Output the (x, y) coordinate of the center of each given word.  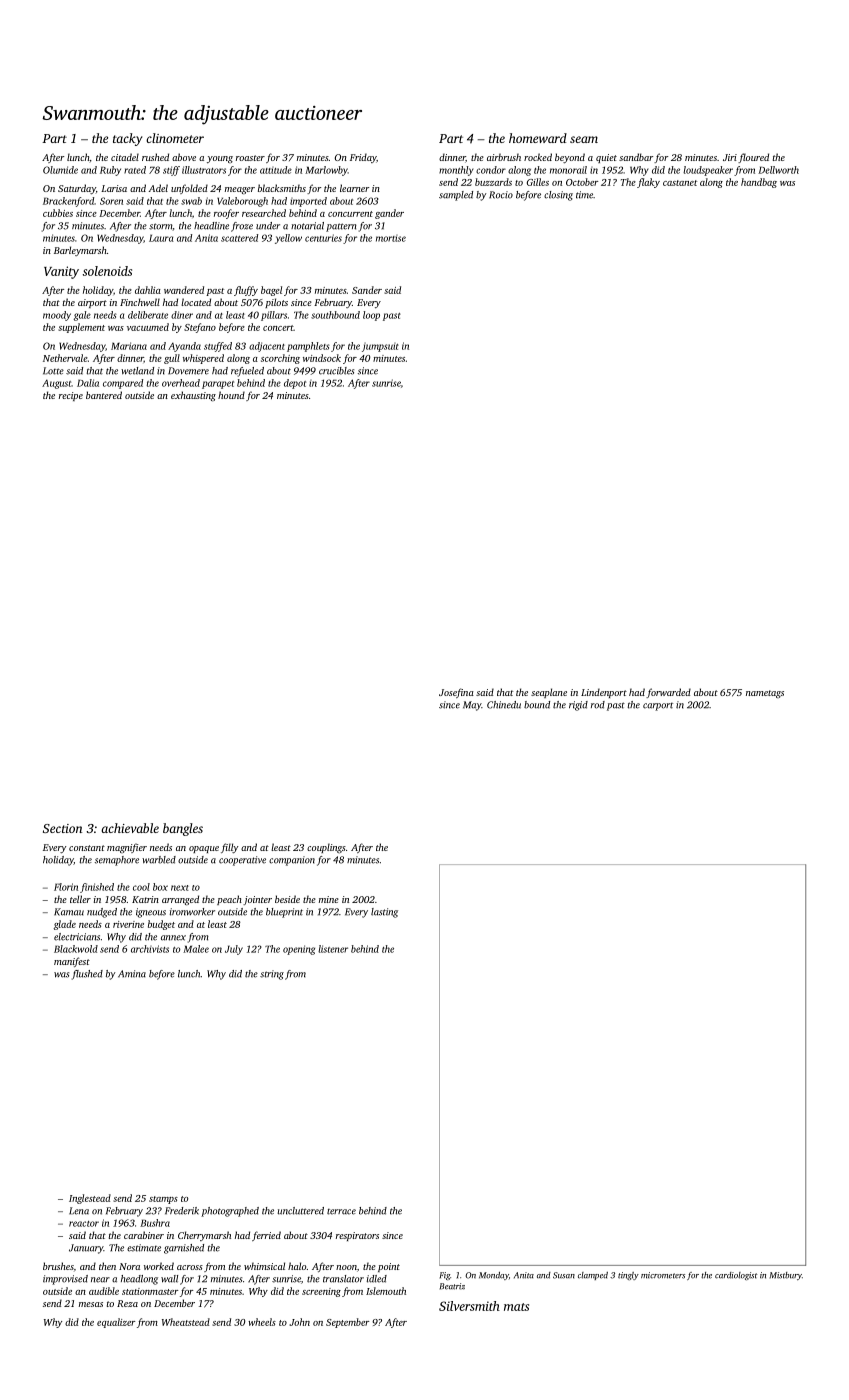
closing (558, 196)
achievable (130, 828)
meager (240, 191)
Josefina (456, 693)
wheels (262, 1322)
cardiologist (736, 1276)
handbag (759, 183)
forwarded (668, 693)
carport (658, 706)
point (389, 1267)
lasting (384, 913)
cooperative (242, 861)
